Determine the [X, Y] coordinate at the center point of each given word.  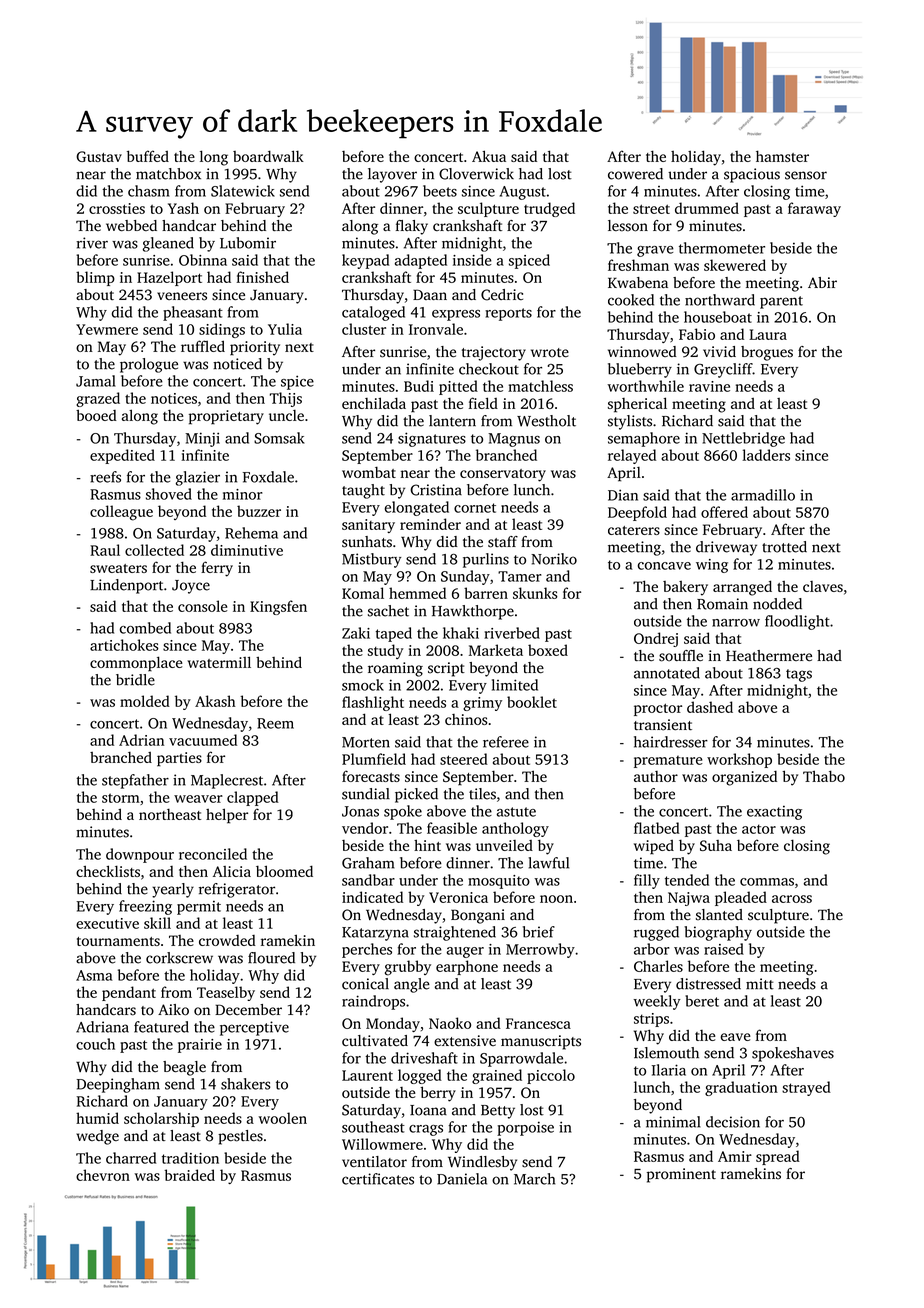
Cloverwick [476, 174]
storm [121, 798]
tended [687, 880]
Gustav [99, 156]
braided [189, 1175]
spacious [752, 175]
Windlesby [482, 1163]
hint [427, 845]
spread [778, 1157]
